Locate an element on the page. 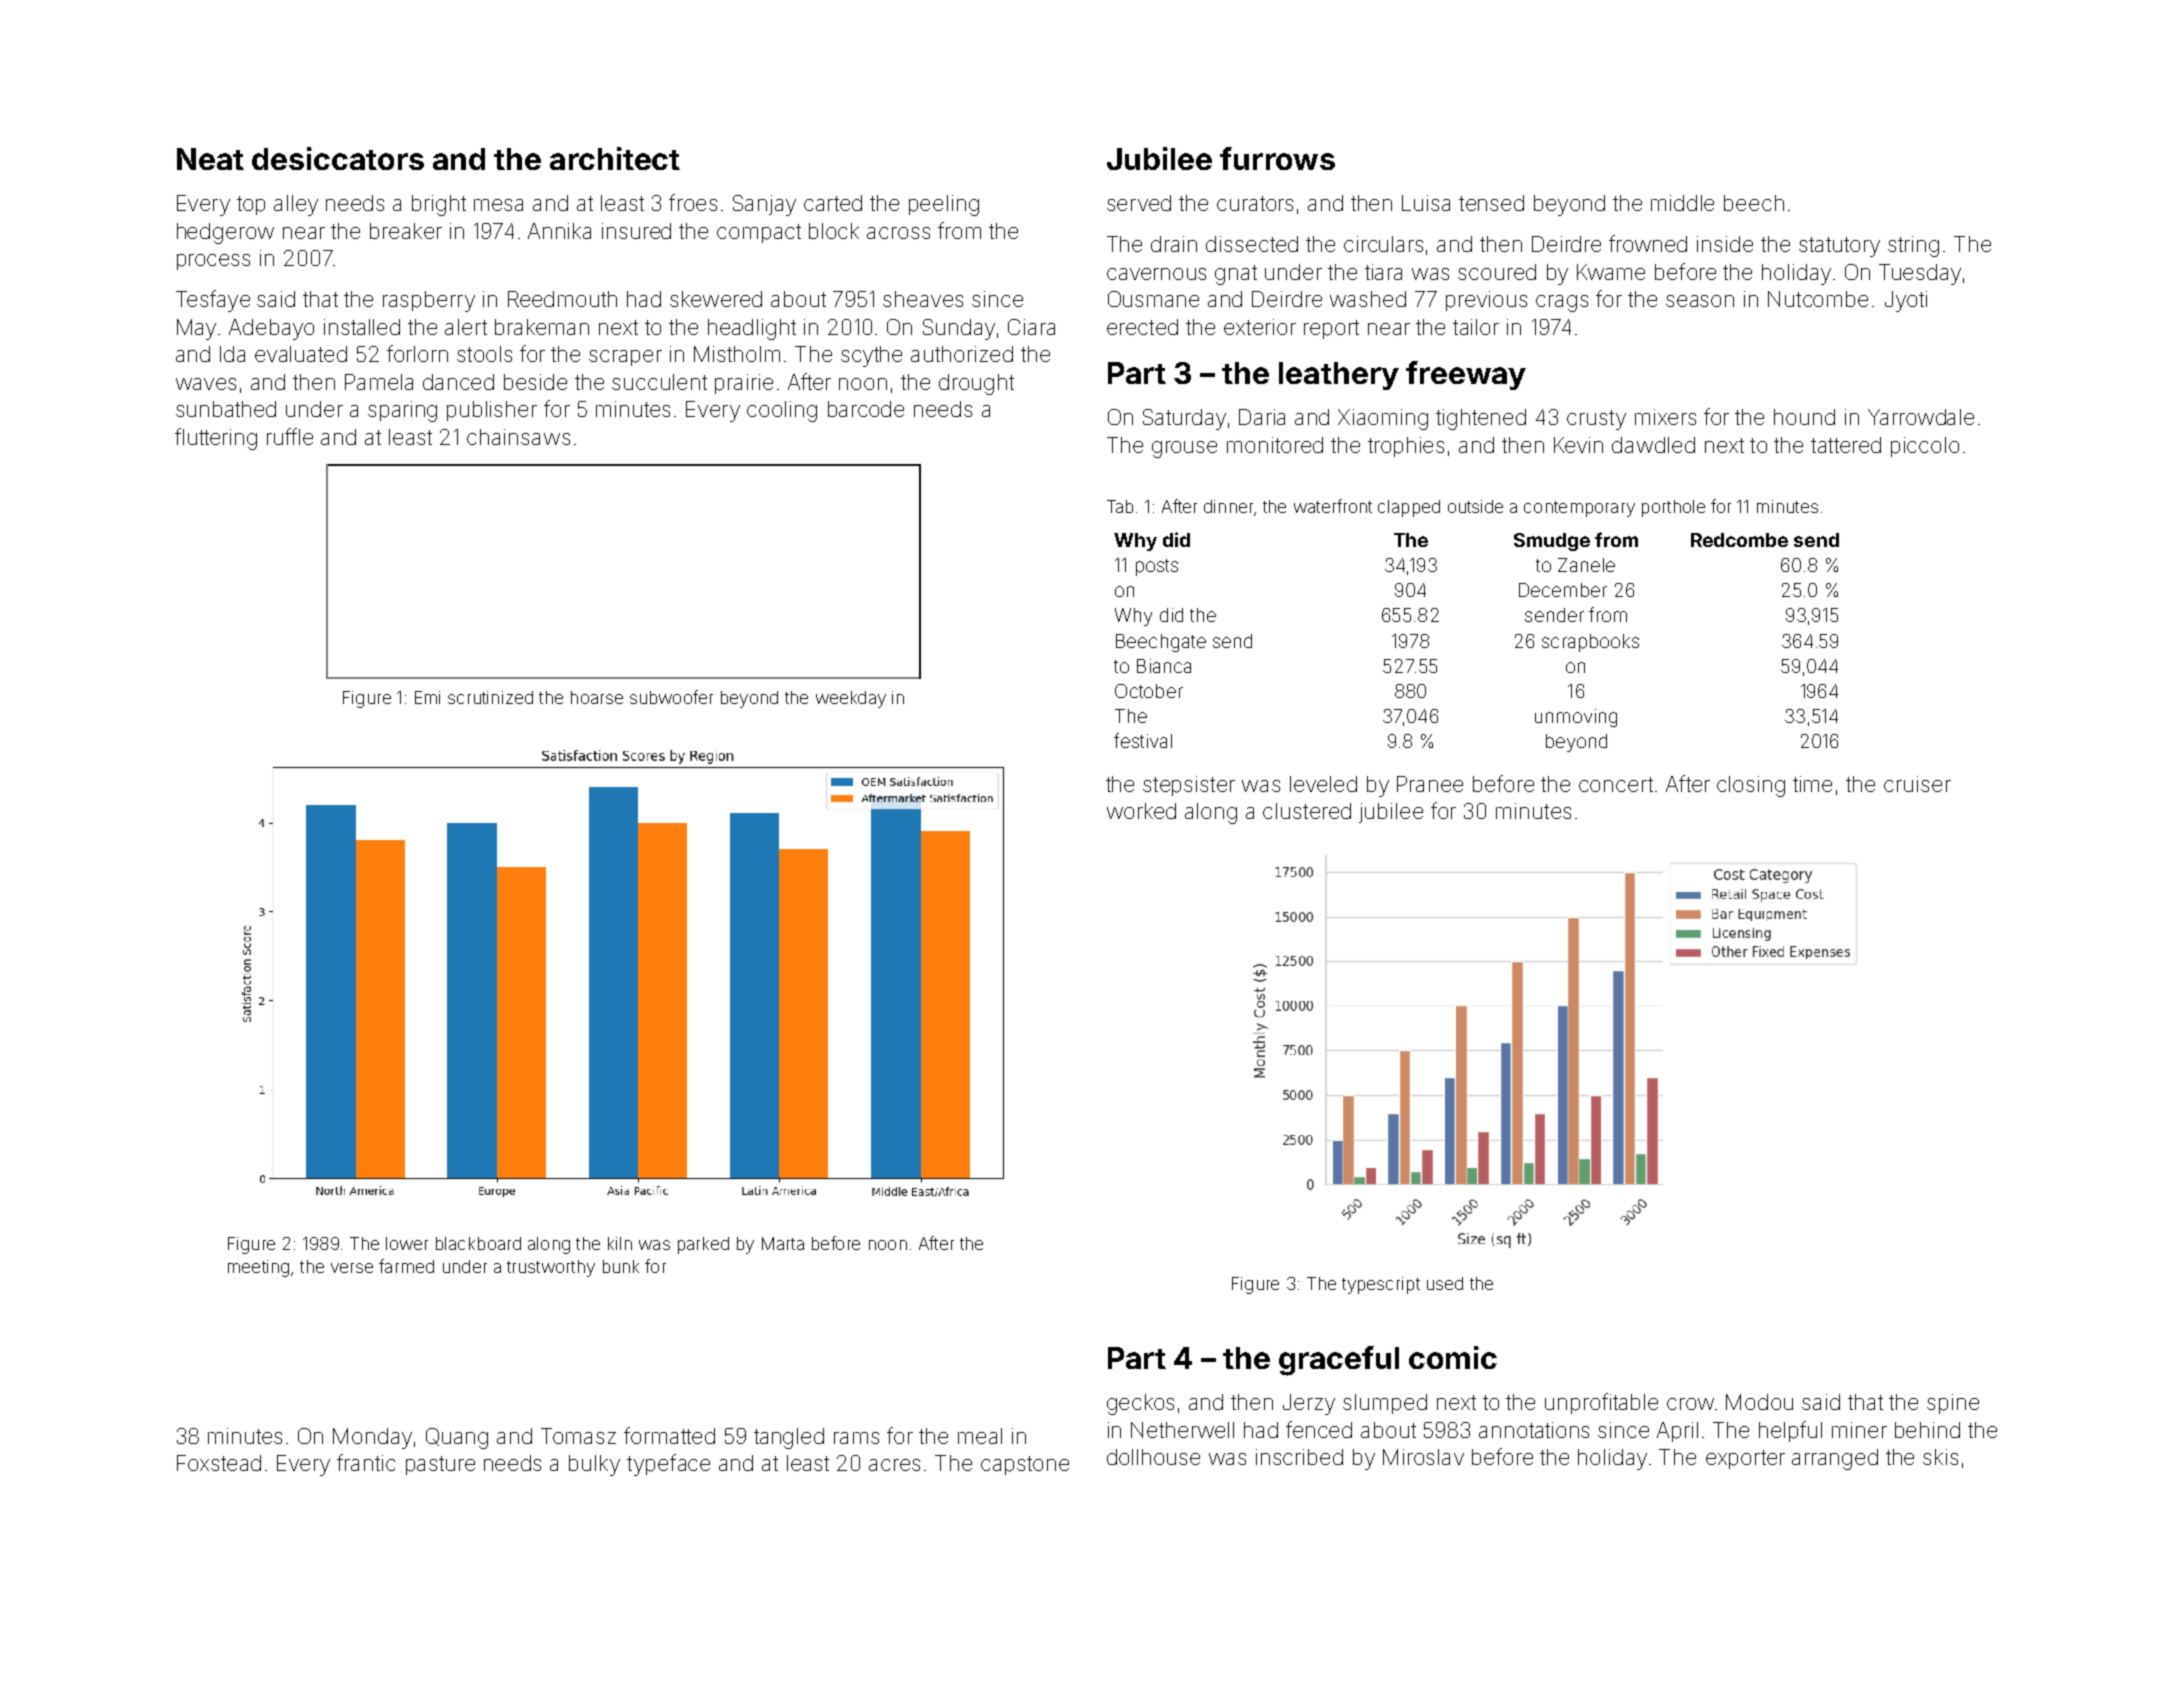 The image size is (2178, 1683). Bianca is located at coordinates (1164, 666).
